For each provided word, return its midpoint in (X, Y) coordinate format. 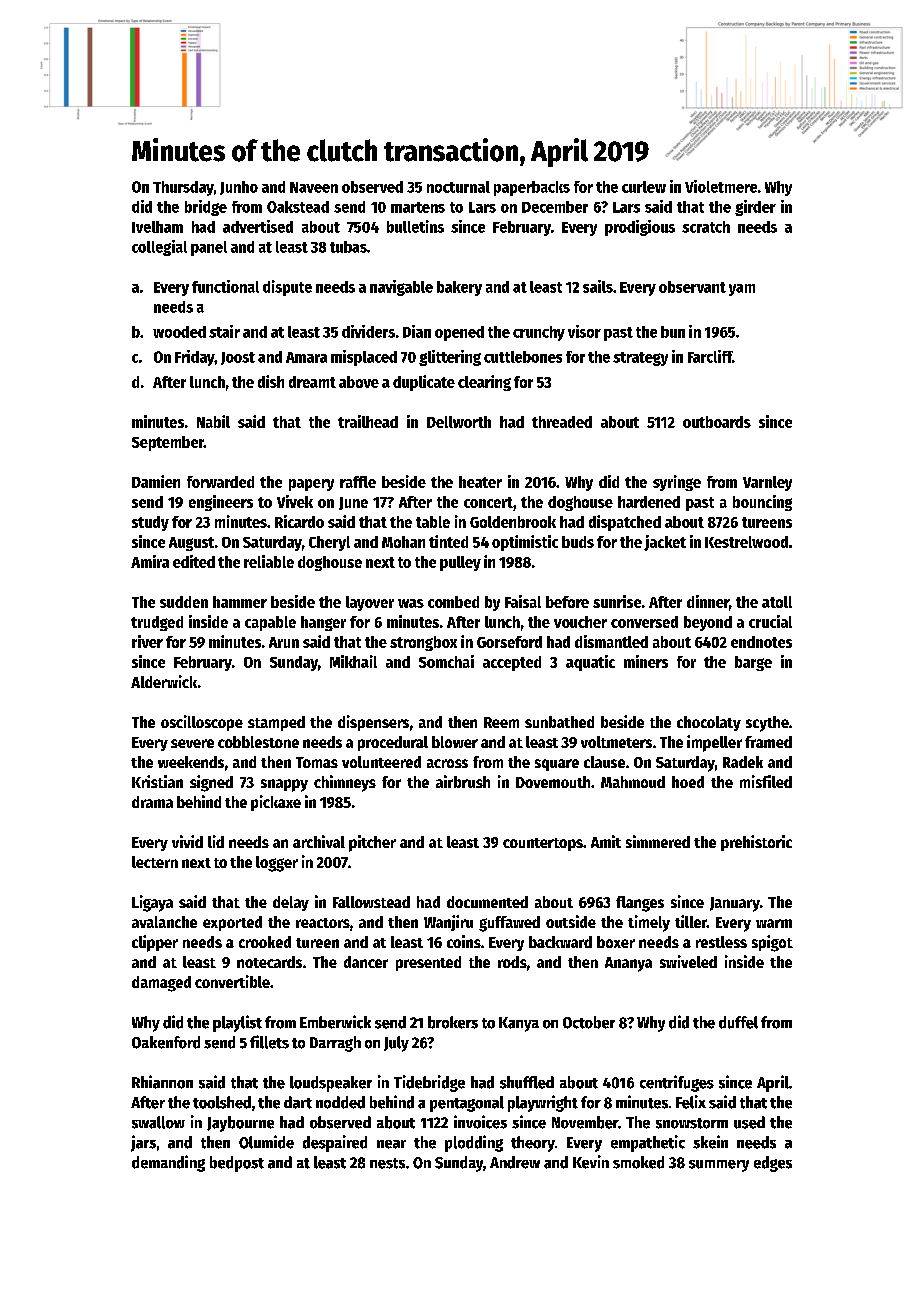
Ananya (628, 964)
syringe (677, 483)
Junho (239, 188)
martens (418, 207)
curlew (644, 187)
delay (291, 903)
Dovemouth (553, 782)
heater (480, 482)
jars (143, 1143)
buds (578, 542)
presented (428, 963)
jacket (665, 543)
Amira (150, 561)
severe (192, 743)
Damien (156, 481)
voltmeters (616, 742)
